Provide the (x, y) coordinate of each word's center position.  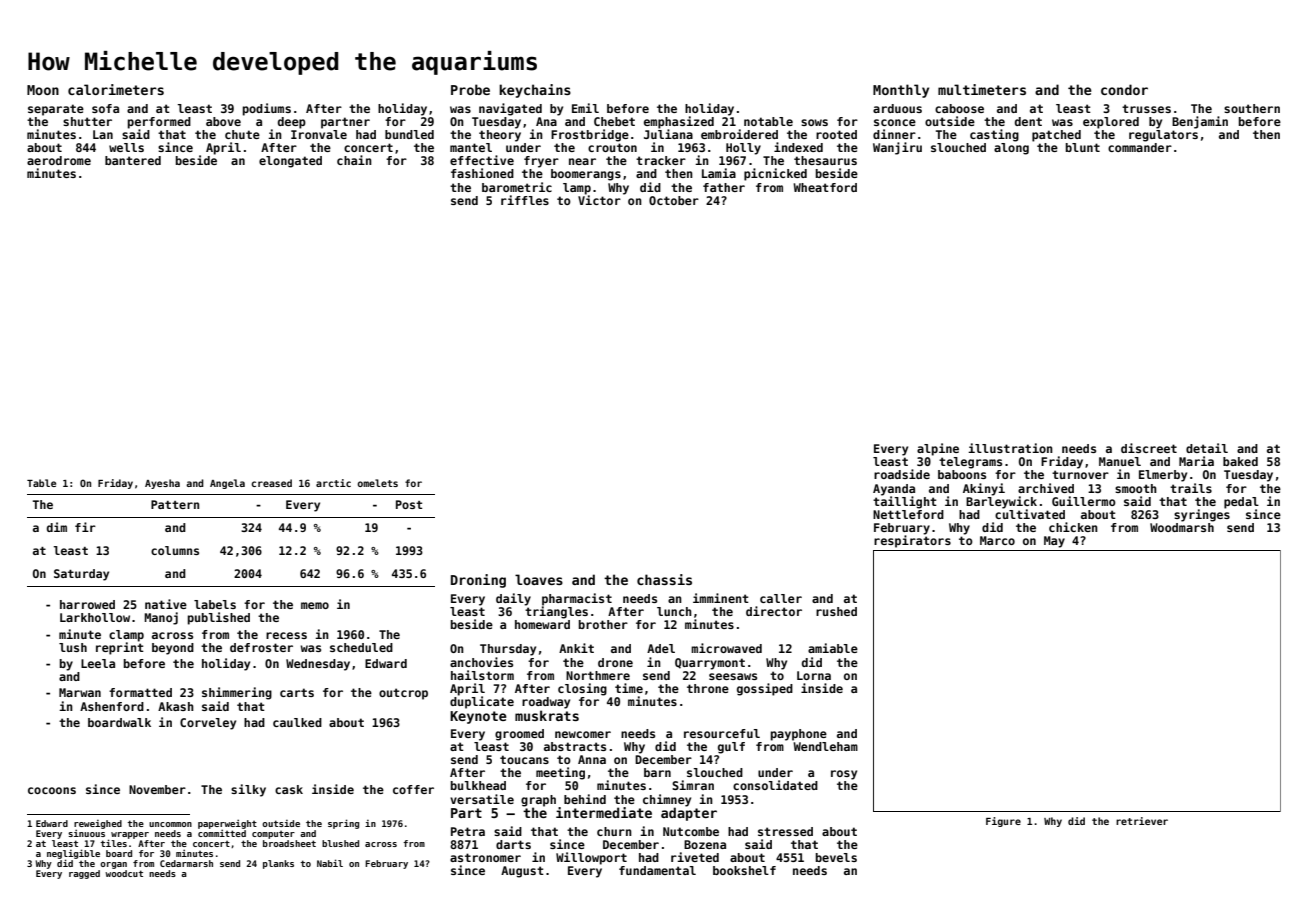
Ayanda (894, 490)
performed (159, 123)
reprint (120, 648)
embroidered (739, 134)
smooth (1136, 488)
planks (278, 864)
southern (1252, 108)
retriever (1142, 821)
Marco (997, 540)
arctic (333, 483)
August (522, 872)
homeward (542, 624)
